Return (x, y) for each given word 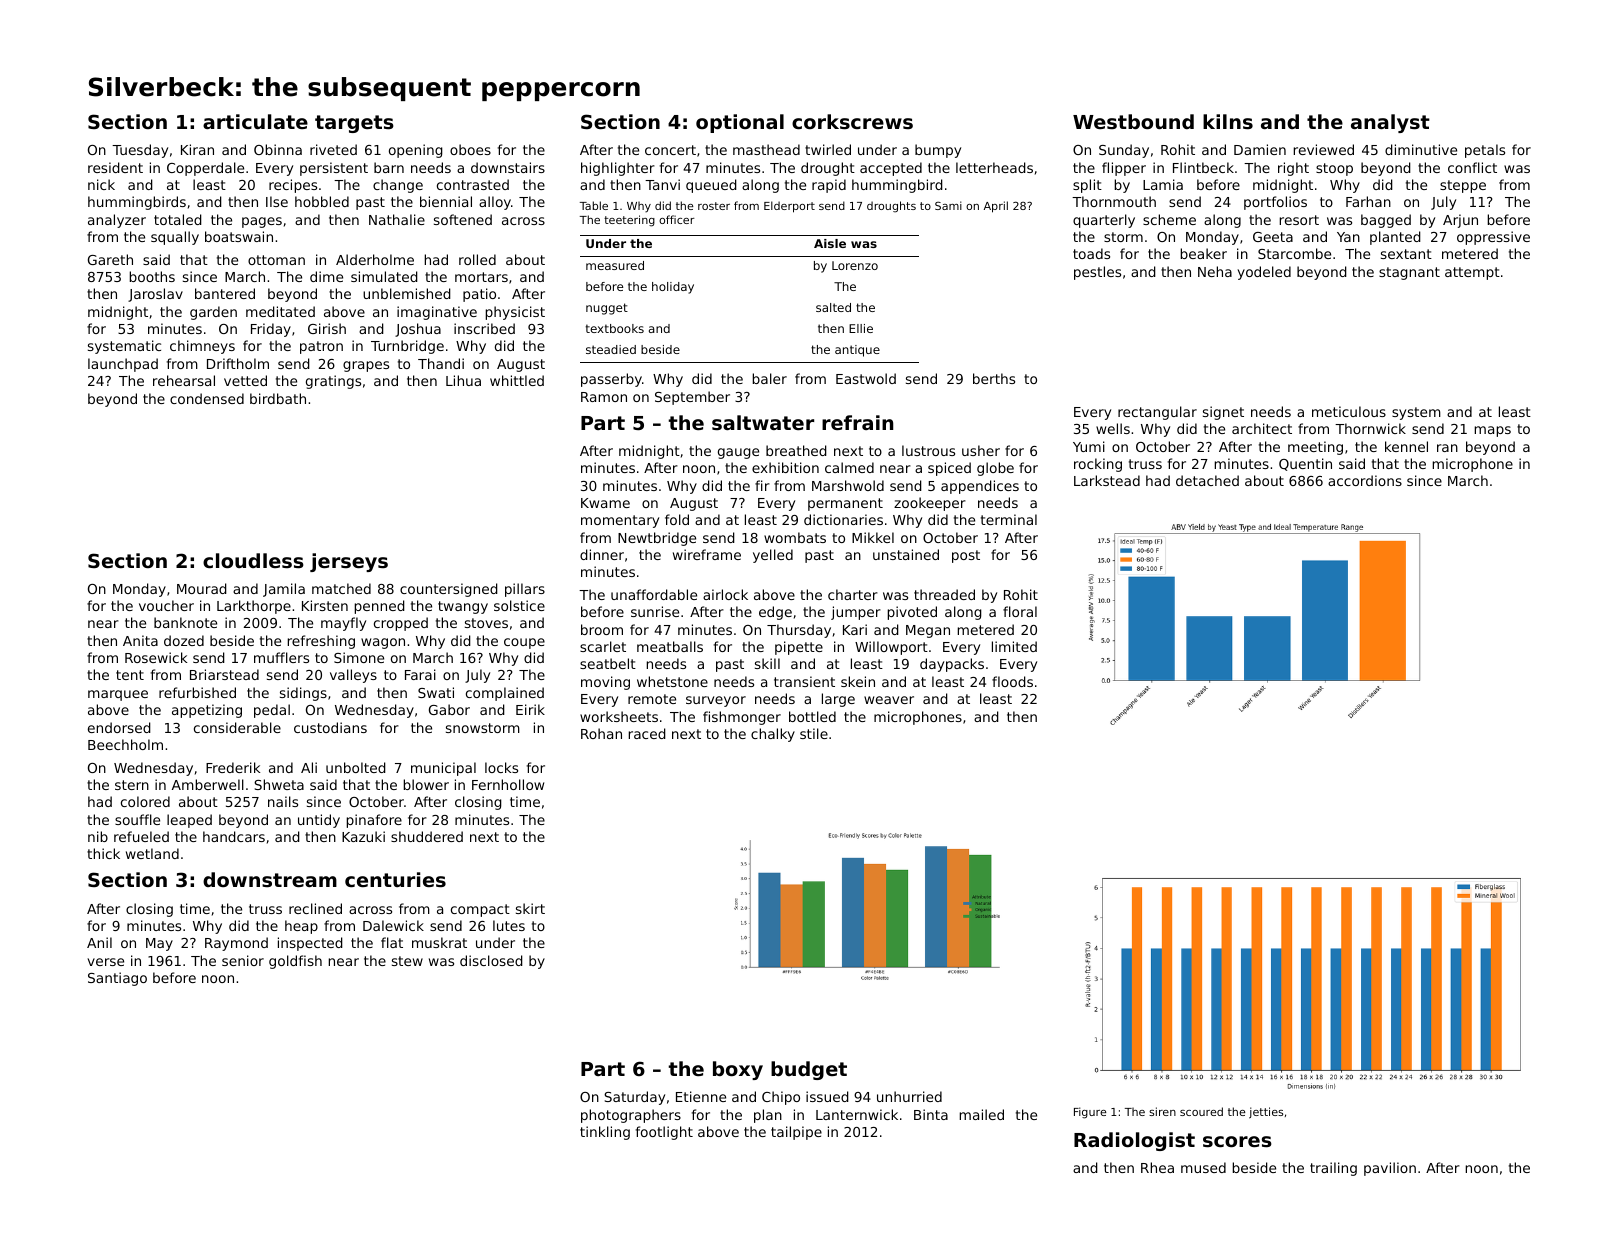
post (966, 556)
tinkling (605, 1133)
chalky (773, 735)
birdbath (278, 398)
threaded (944, 594)
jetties (1266, 1113)
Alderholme (375, 259)
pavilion (1390, 1169)
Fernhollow (508, 784)
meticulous (1349, 411)
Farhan (1368, 201)
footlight (664, 1133)
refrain (857, 422)
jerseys (349, 562)
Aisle (830, 243)
